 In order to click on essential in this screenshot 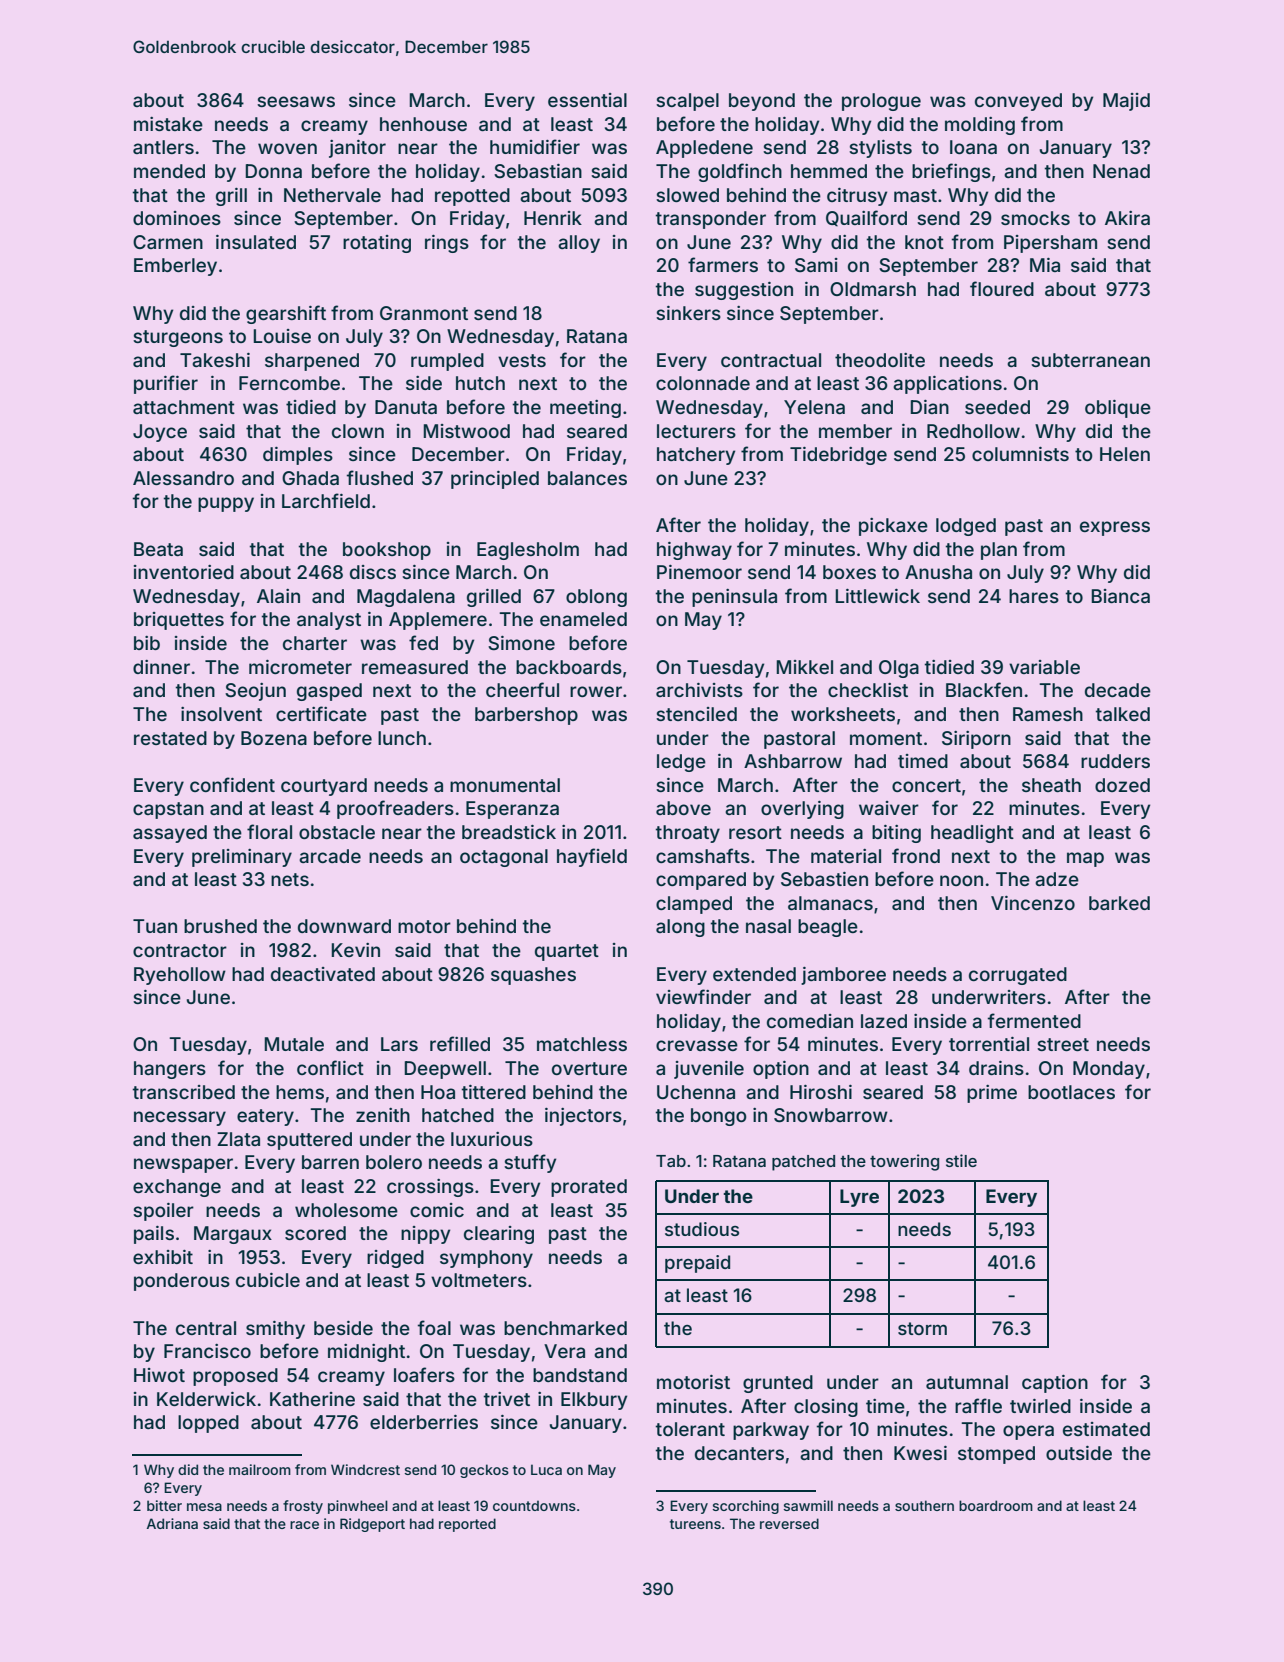, I will do `click(587, 100)`.
